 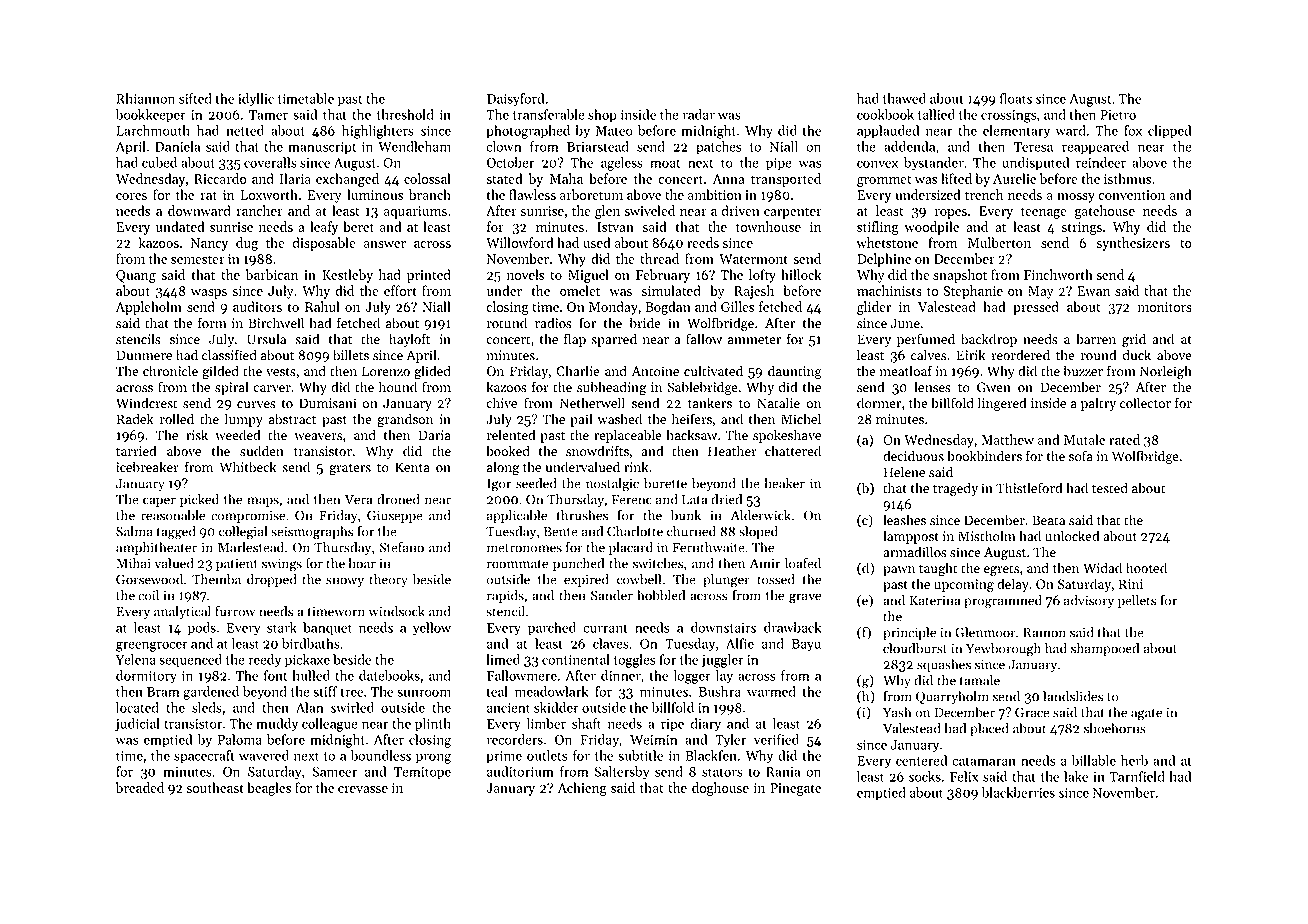 What do you see at coordinates (395, 516) in the page?
I see `Giuseppe` at bounding box center [395, 516].
